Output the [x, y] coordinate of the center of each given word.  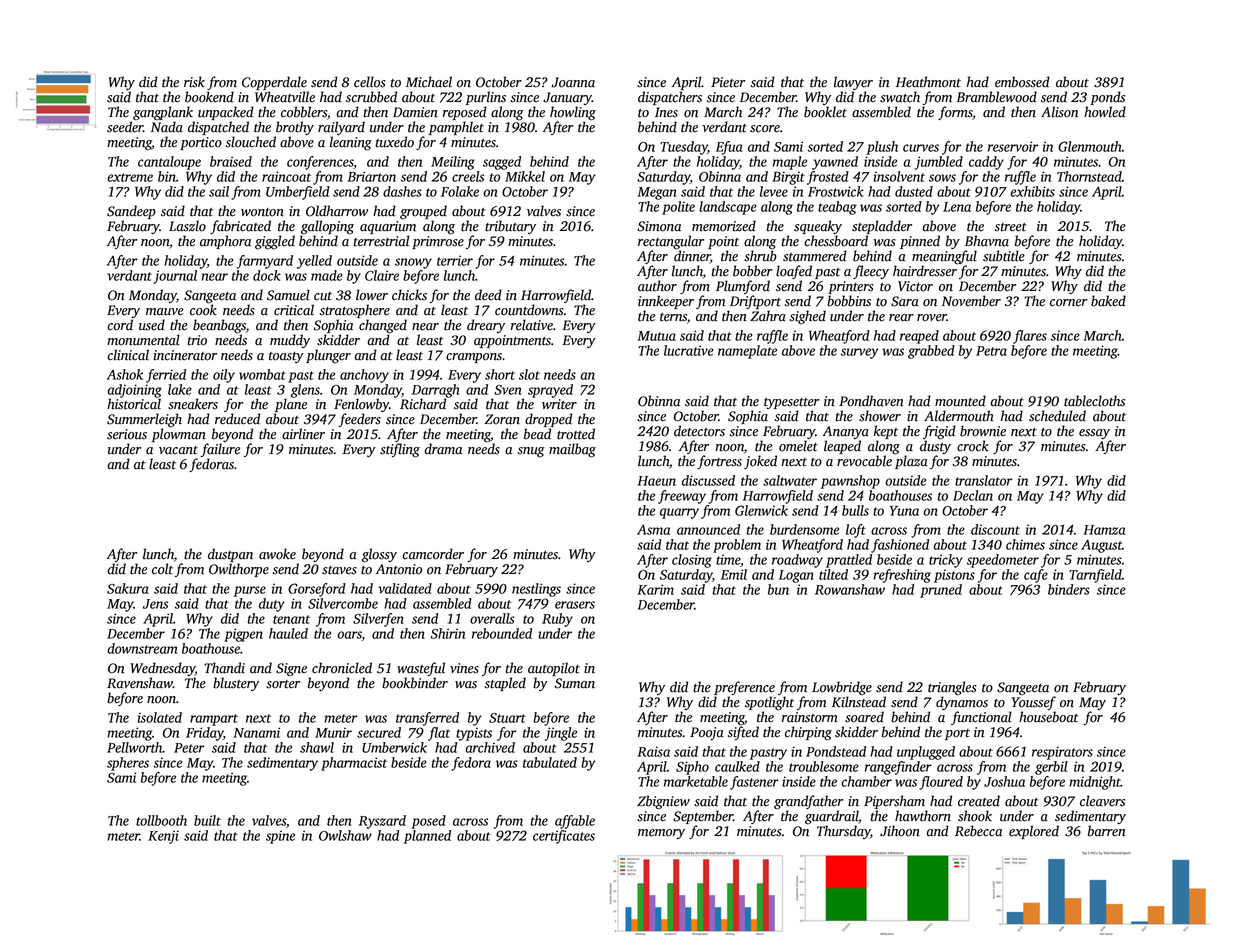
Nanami [256, 732]
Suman [575, 683]
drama [443, 449]
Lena [957, 207]
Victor [915, 286]
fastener [754, 783]
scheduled [1057, 416]
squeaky [818, 227]
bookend [209, 97]
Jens [155, 604]
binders [1069, 589]
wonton [262, 212]
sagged [502, 163]
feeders [359, 420]
